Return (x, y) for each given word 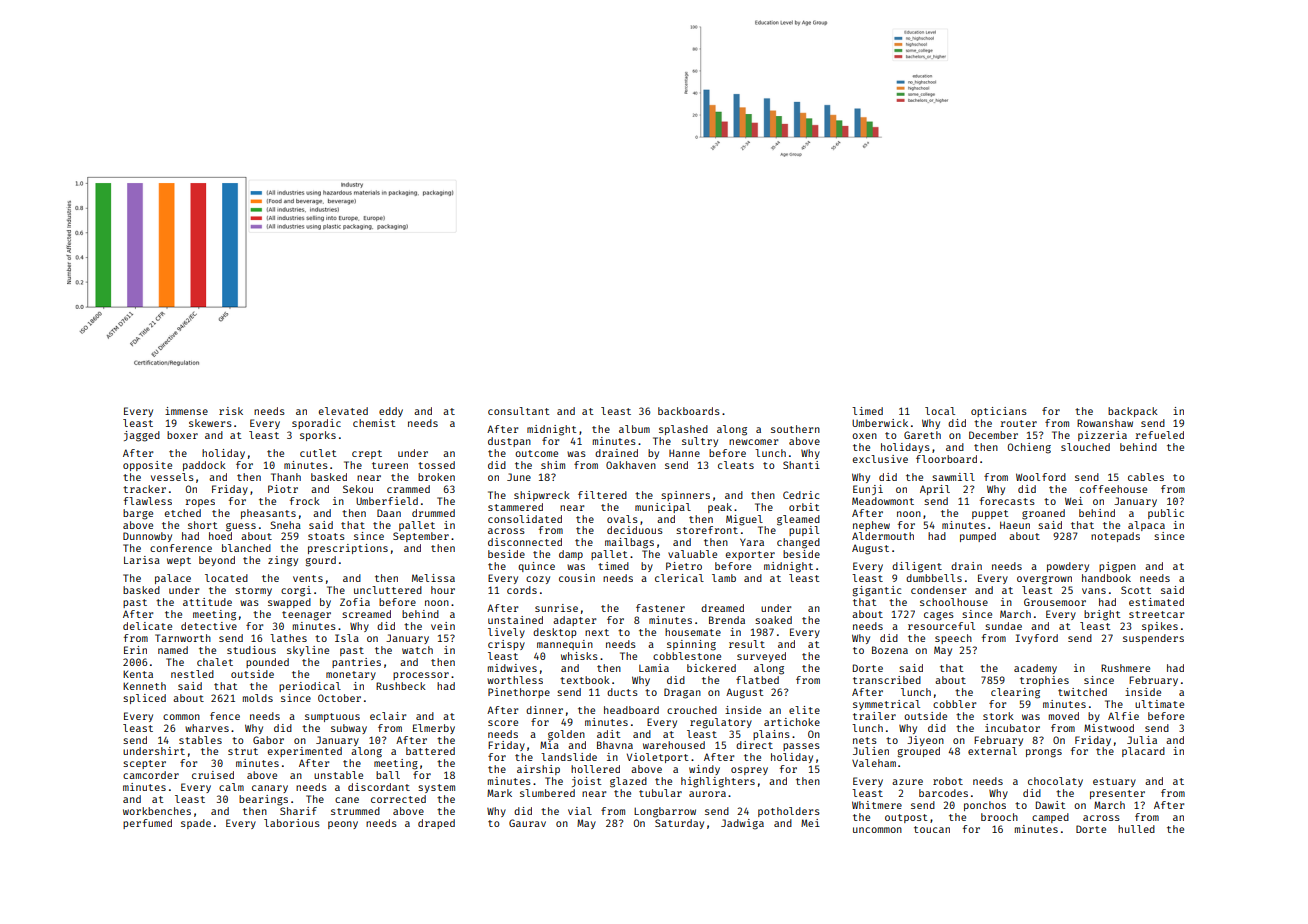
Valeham (874, 763)
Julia (1142, 740)
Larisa (142, 560)
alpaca (1146, 526)
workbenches (157, 811)
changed (798, 543)
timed (613, 566)
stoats (326, 536)
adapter (574, 621)
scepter (144, 764)
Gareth (922, 435)
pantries (356, 663)
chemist (374, 423)
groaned (1043, 514)
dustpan (509, 442)
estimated (1156, 602)
